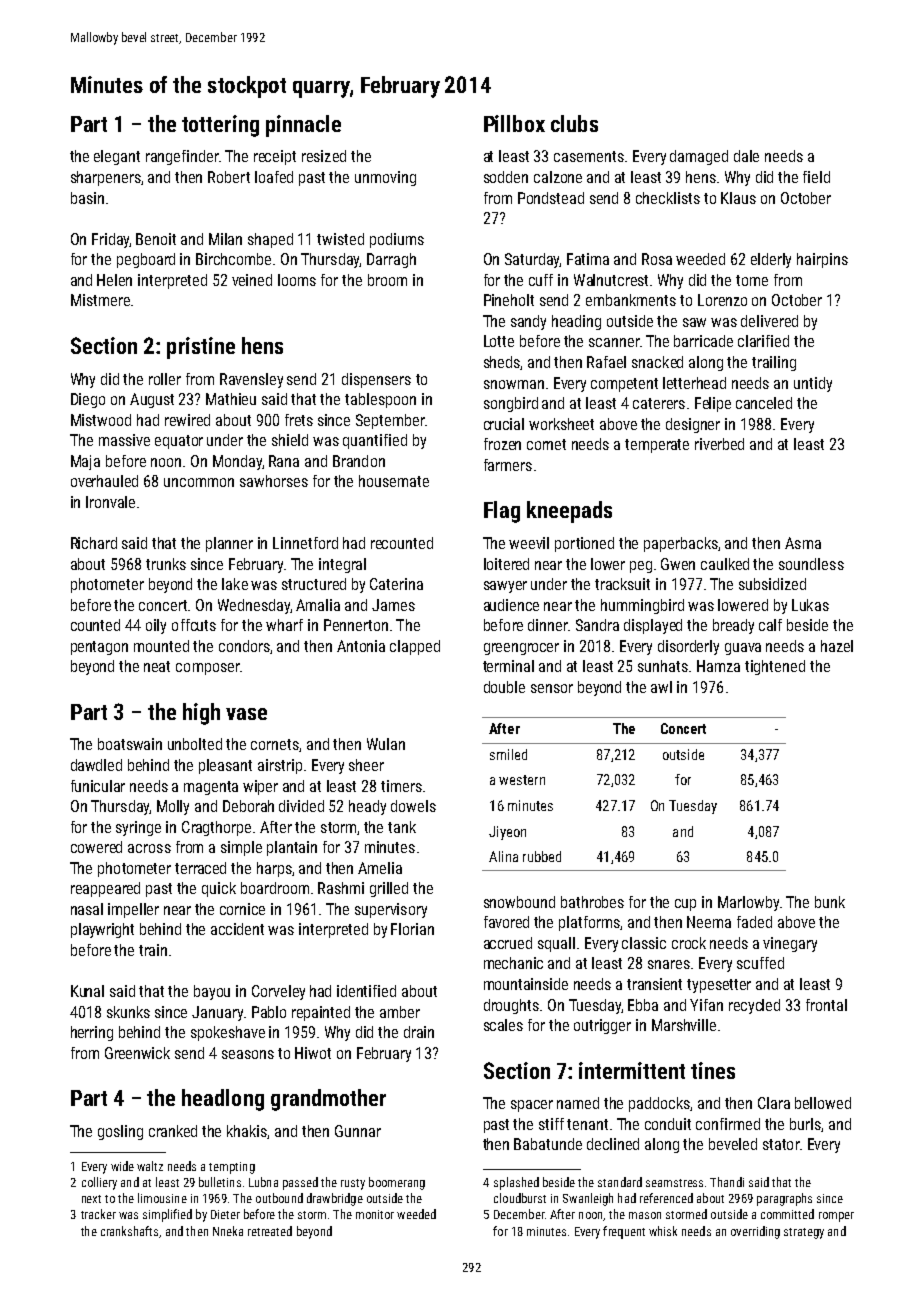 This image has height=1308, width=924. What do you see at coordinates (397, 1183) in the image?
I see `boomerang` at bounding box center [397, 1183].
